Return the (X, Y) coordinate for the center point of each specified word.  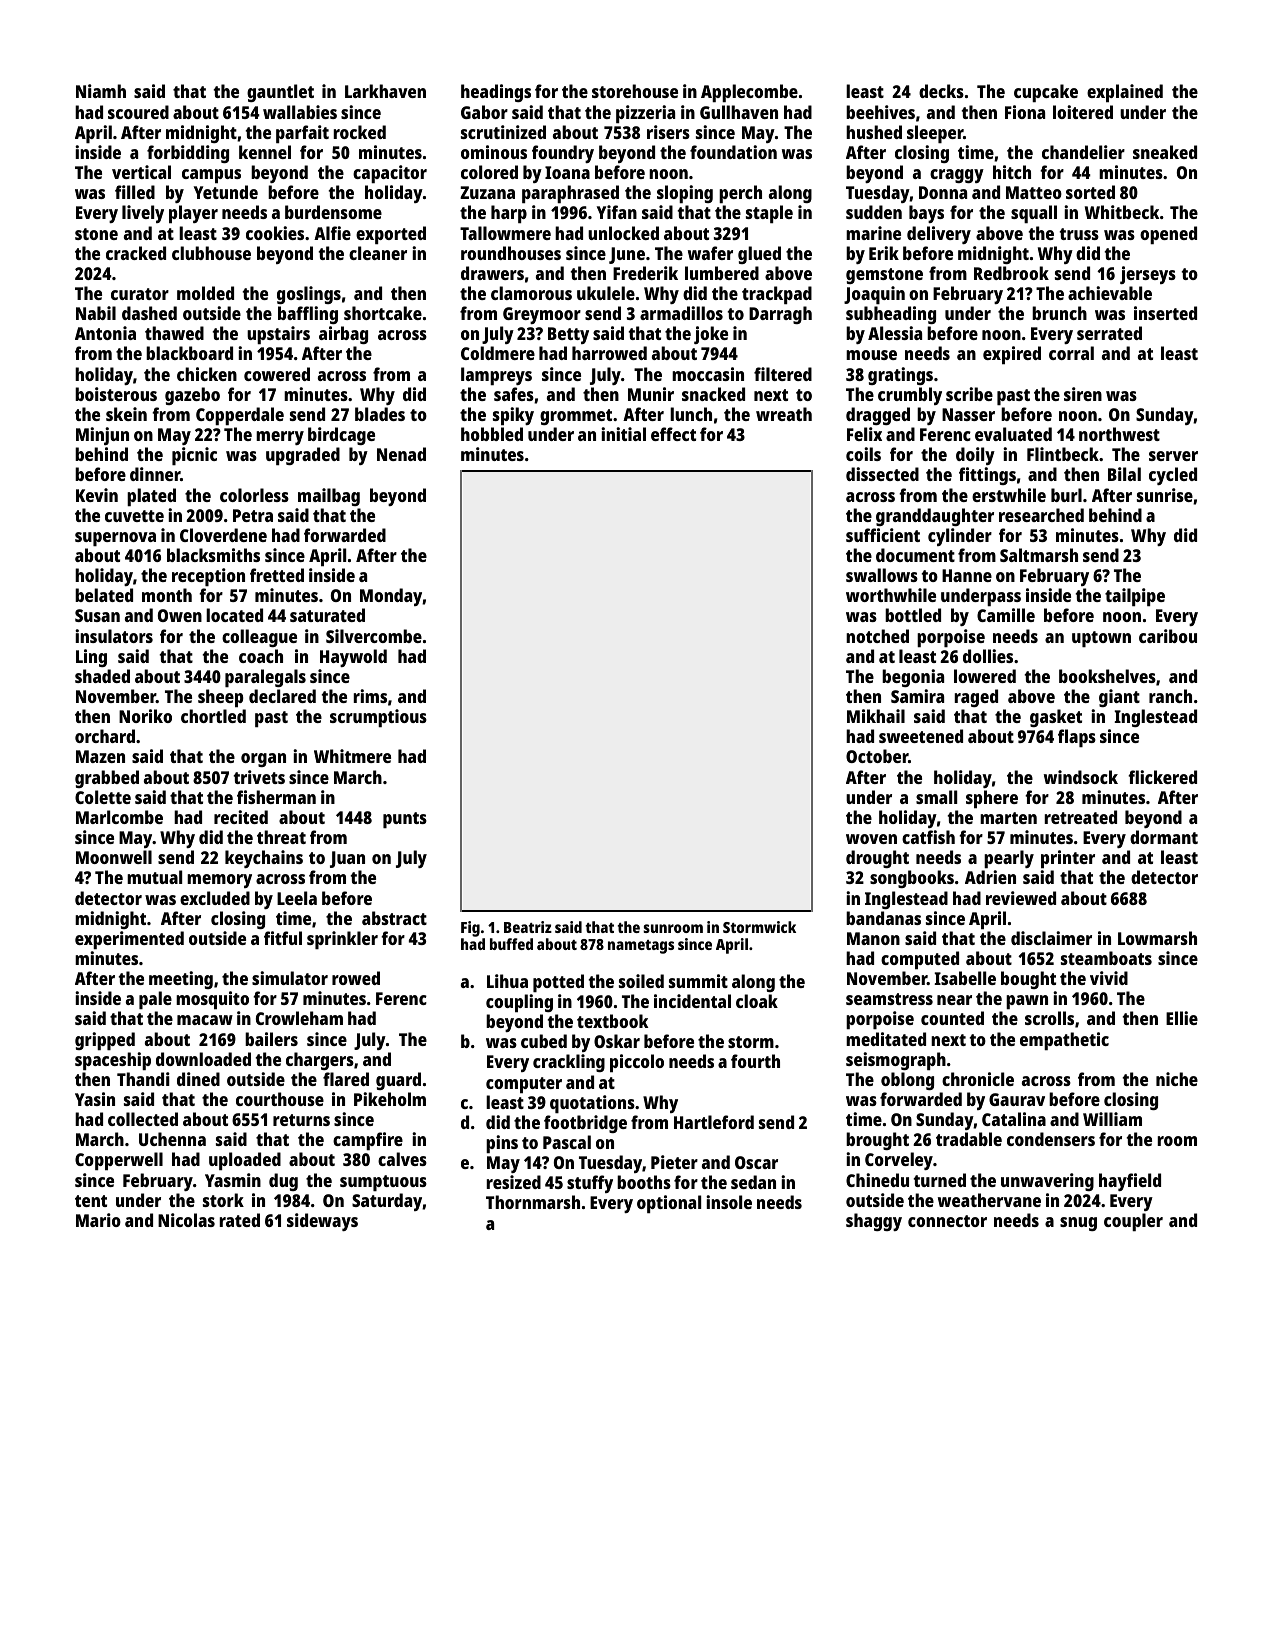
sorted (1090, 192)
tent (91, 1201)
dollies (988, 656)
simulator (290, 978)
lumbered (722, 273)
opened (1168, 235)
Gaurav (1017, 1099)
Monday (391, 597)
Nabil (96, 313)
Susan (97, 615)
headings (496, 93)
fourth (755, 1061)
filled (135, 192)
